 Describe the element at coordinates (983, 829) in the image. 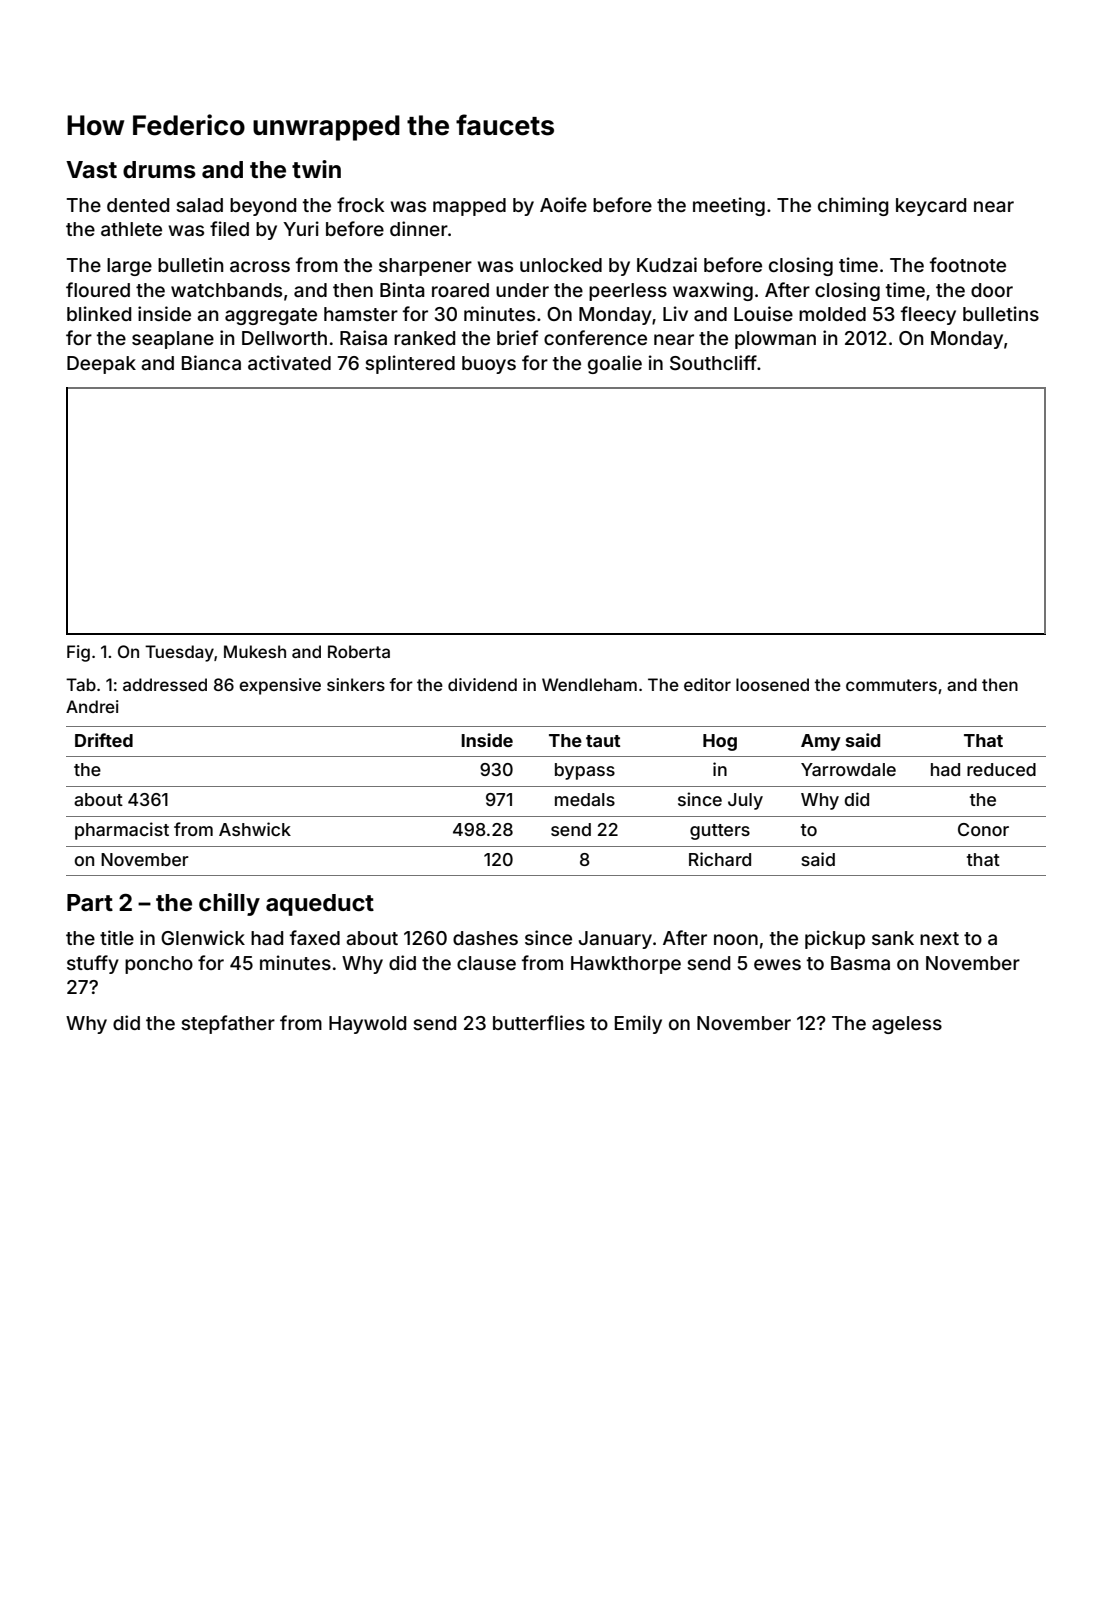

I see `Conor` at that location.
